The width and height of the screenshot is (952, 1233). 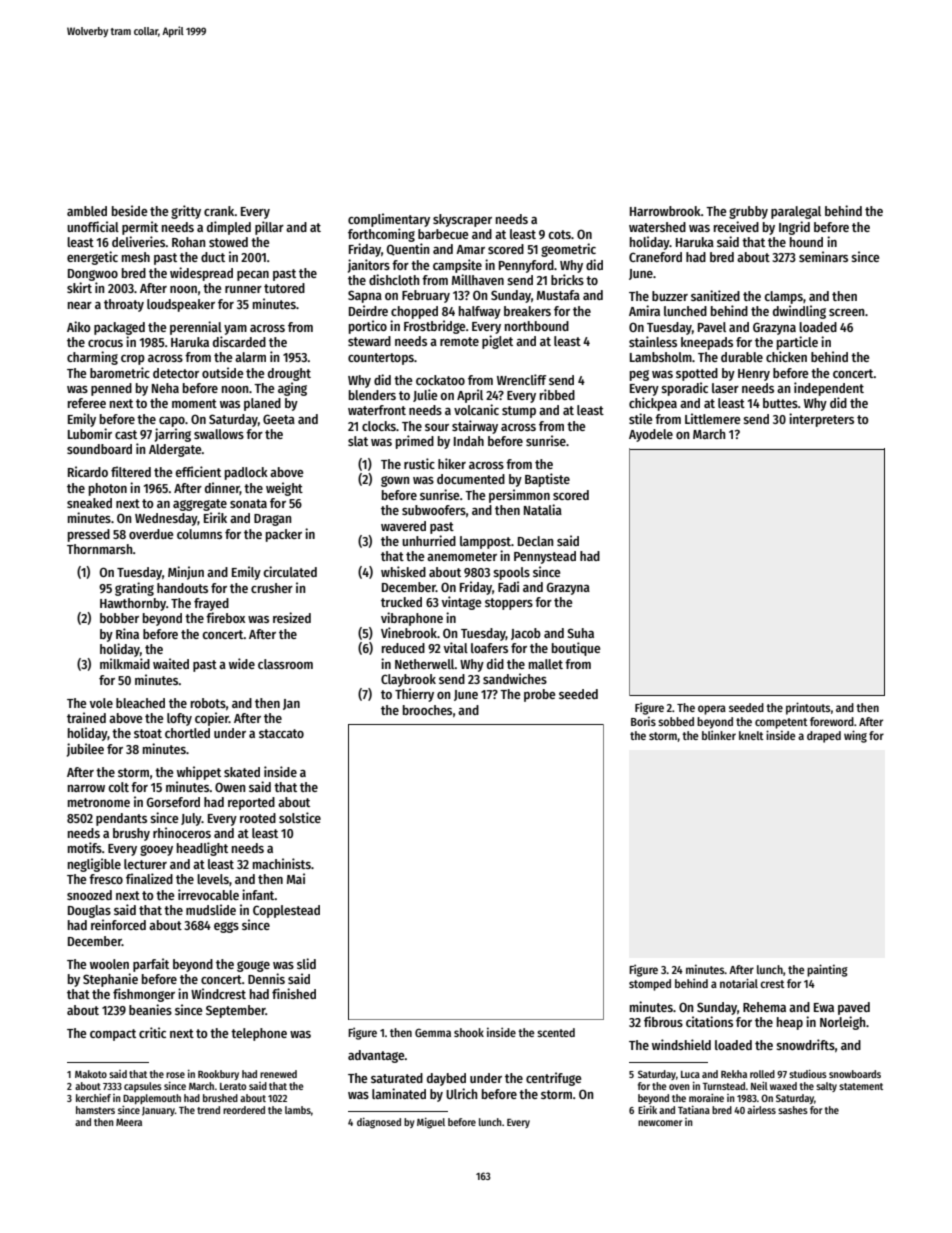 I want to click on solstice, so click(x=300, y=817).
